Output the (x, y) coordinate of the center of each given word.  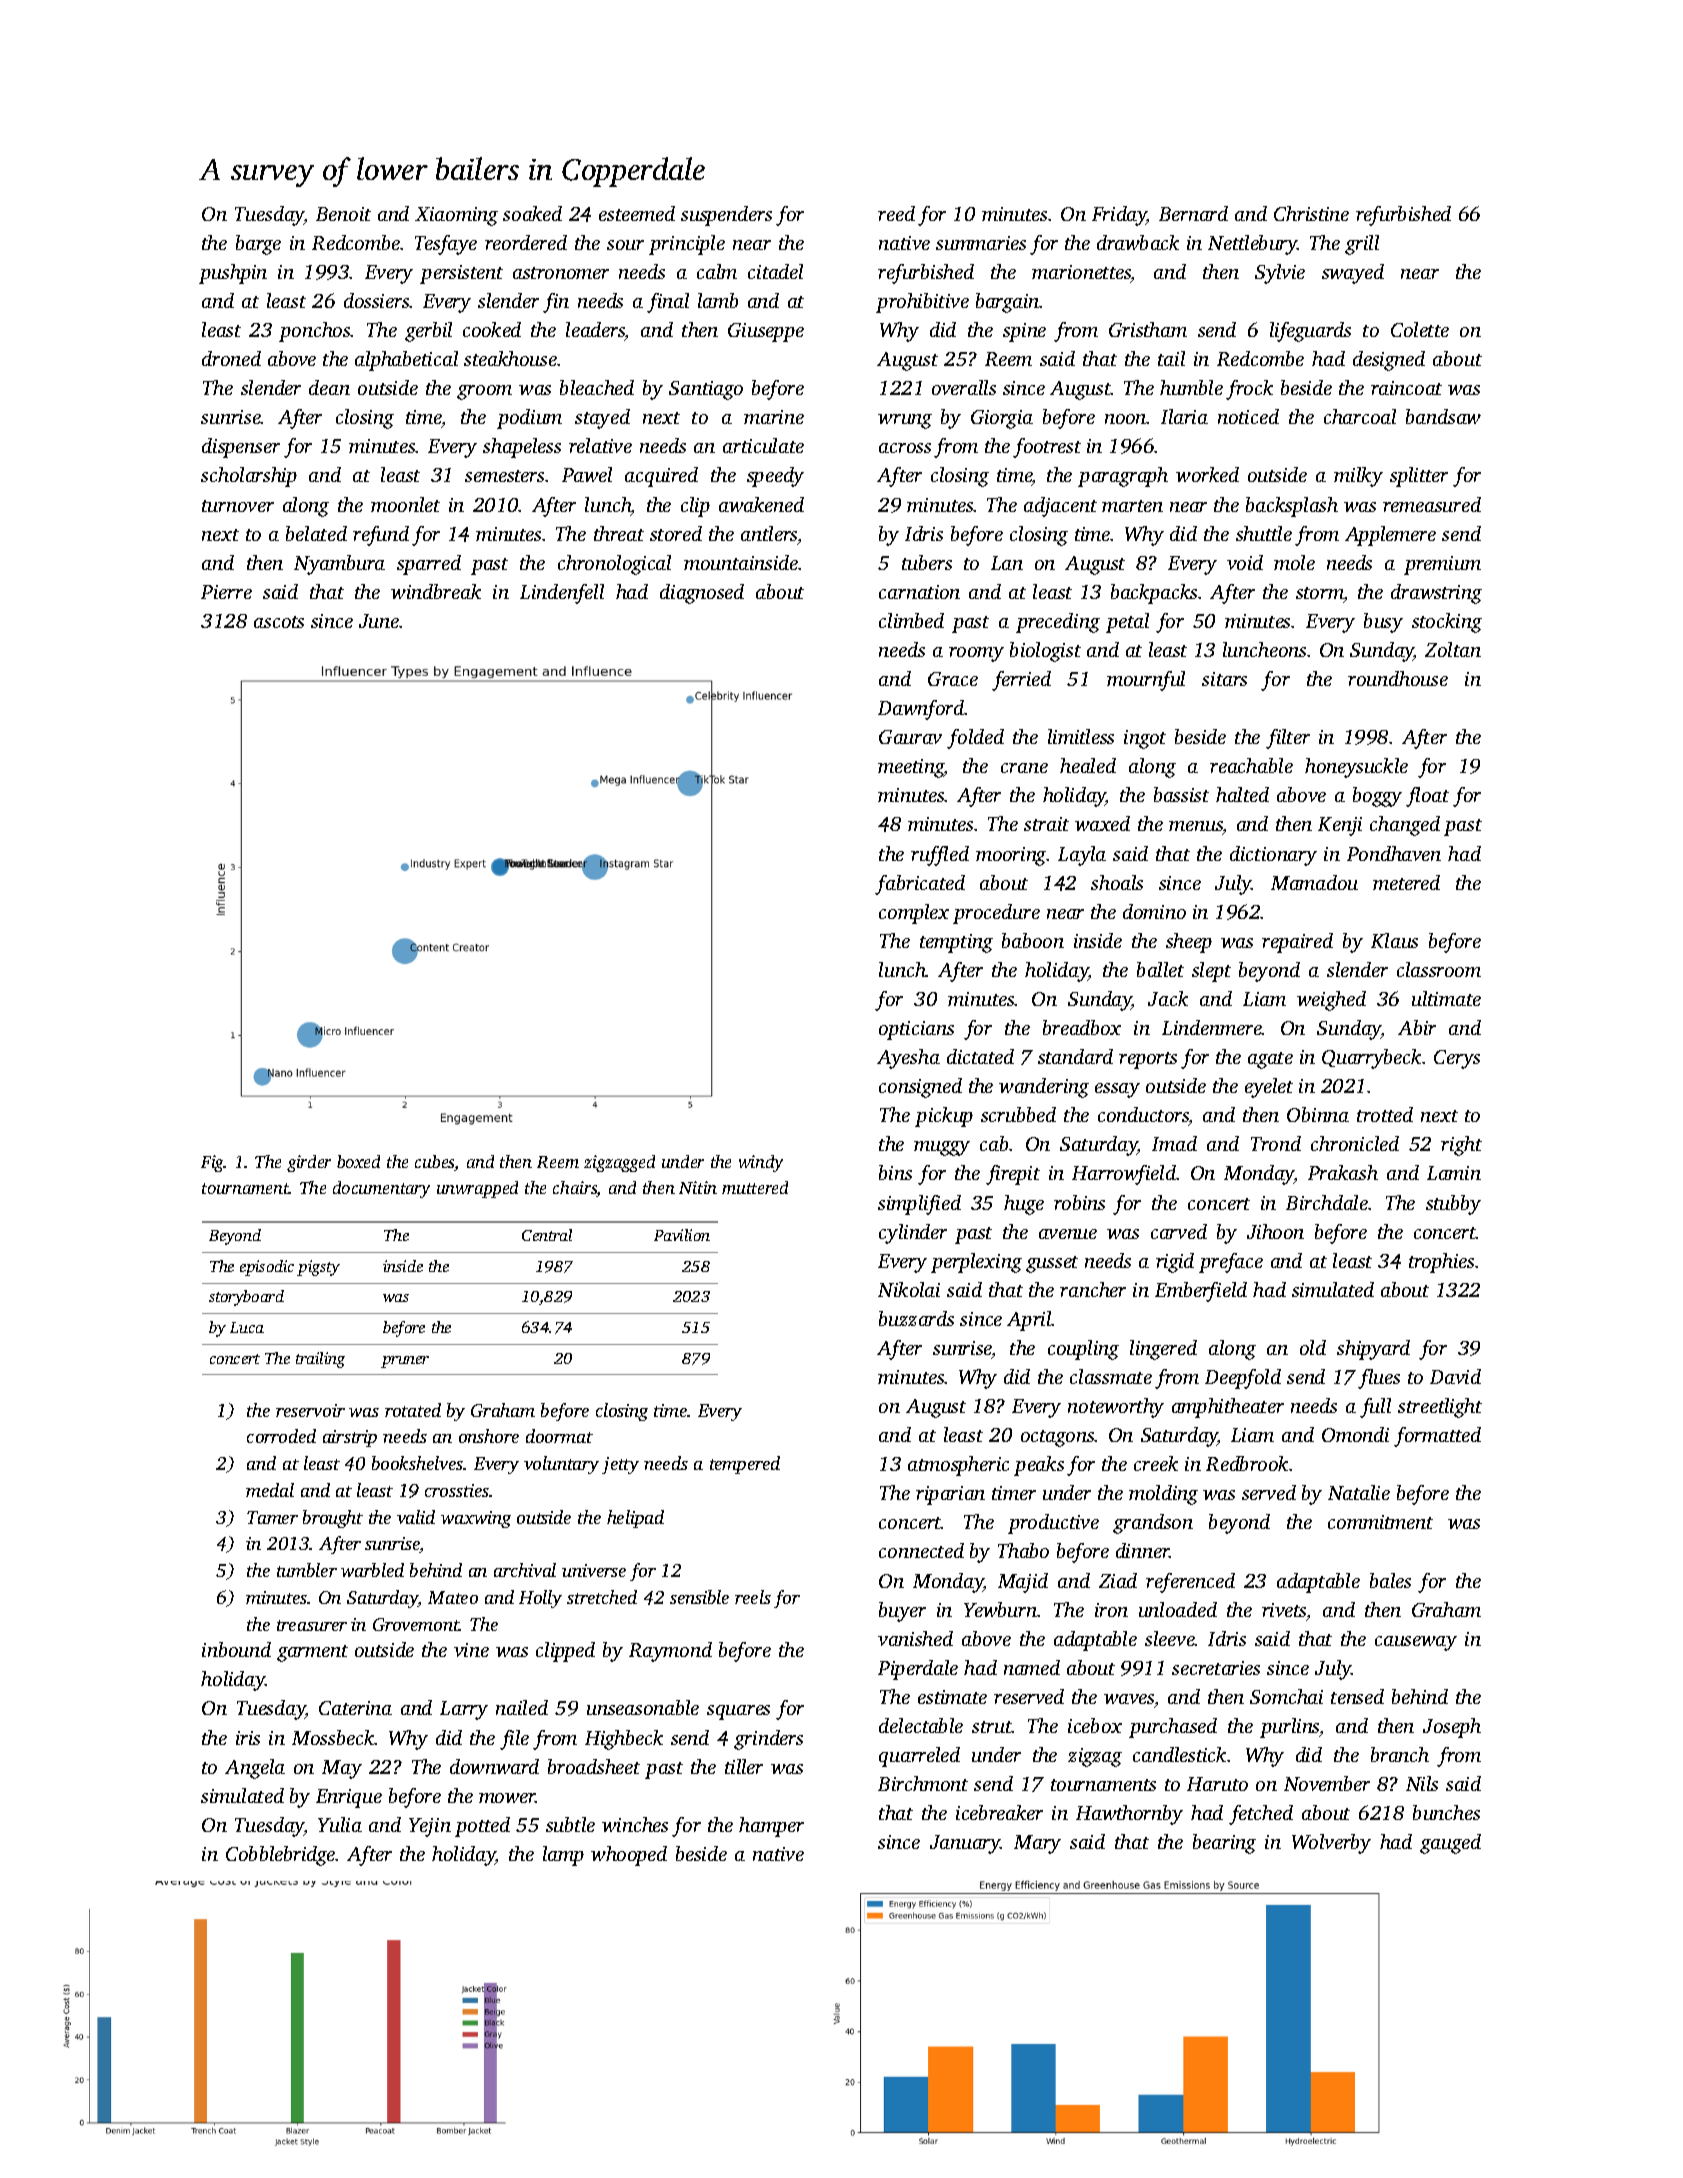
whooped (629, 1856)
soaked (532, 213)
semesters (504, 476)
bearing (1224, 1844)
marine (774, 417)
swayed (1353, 274)
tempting (956, 943)
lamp (563, 1856)
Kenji (1340, 826)
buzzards (916, 1318)
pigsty (318, 1268)
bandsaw (1443, 416)
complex (914, 914)
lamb (718, 300)
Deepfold (1243, 1379)
